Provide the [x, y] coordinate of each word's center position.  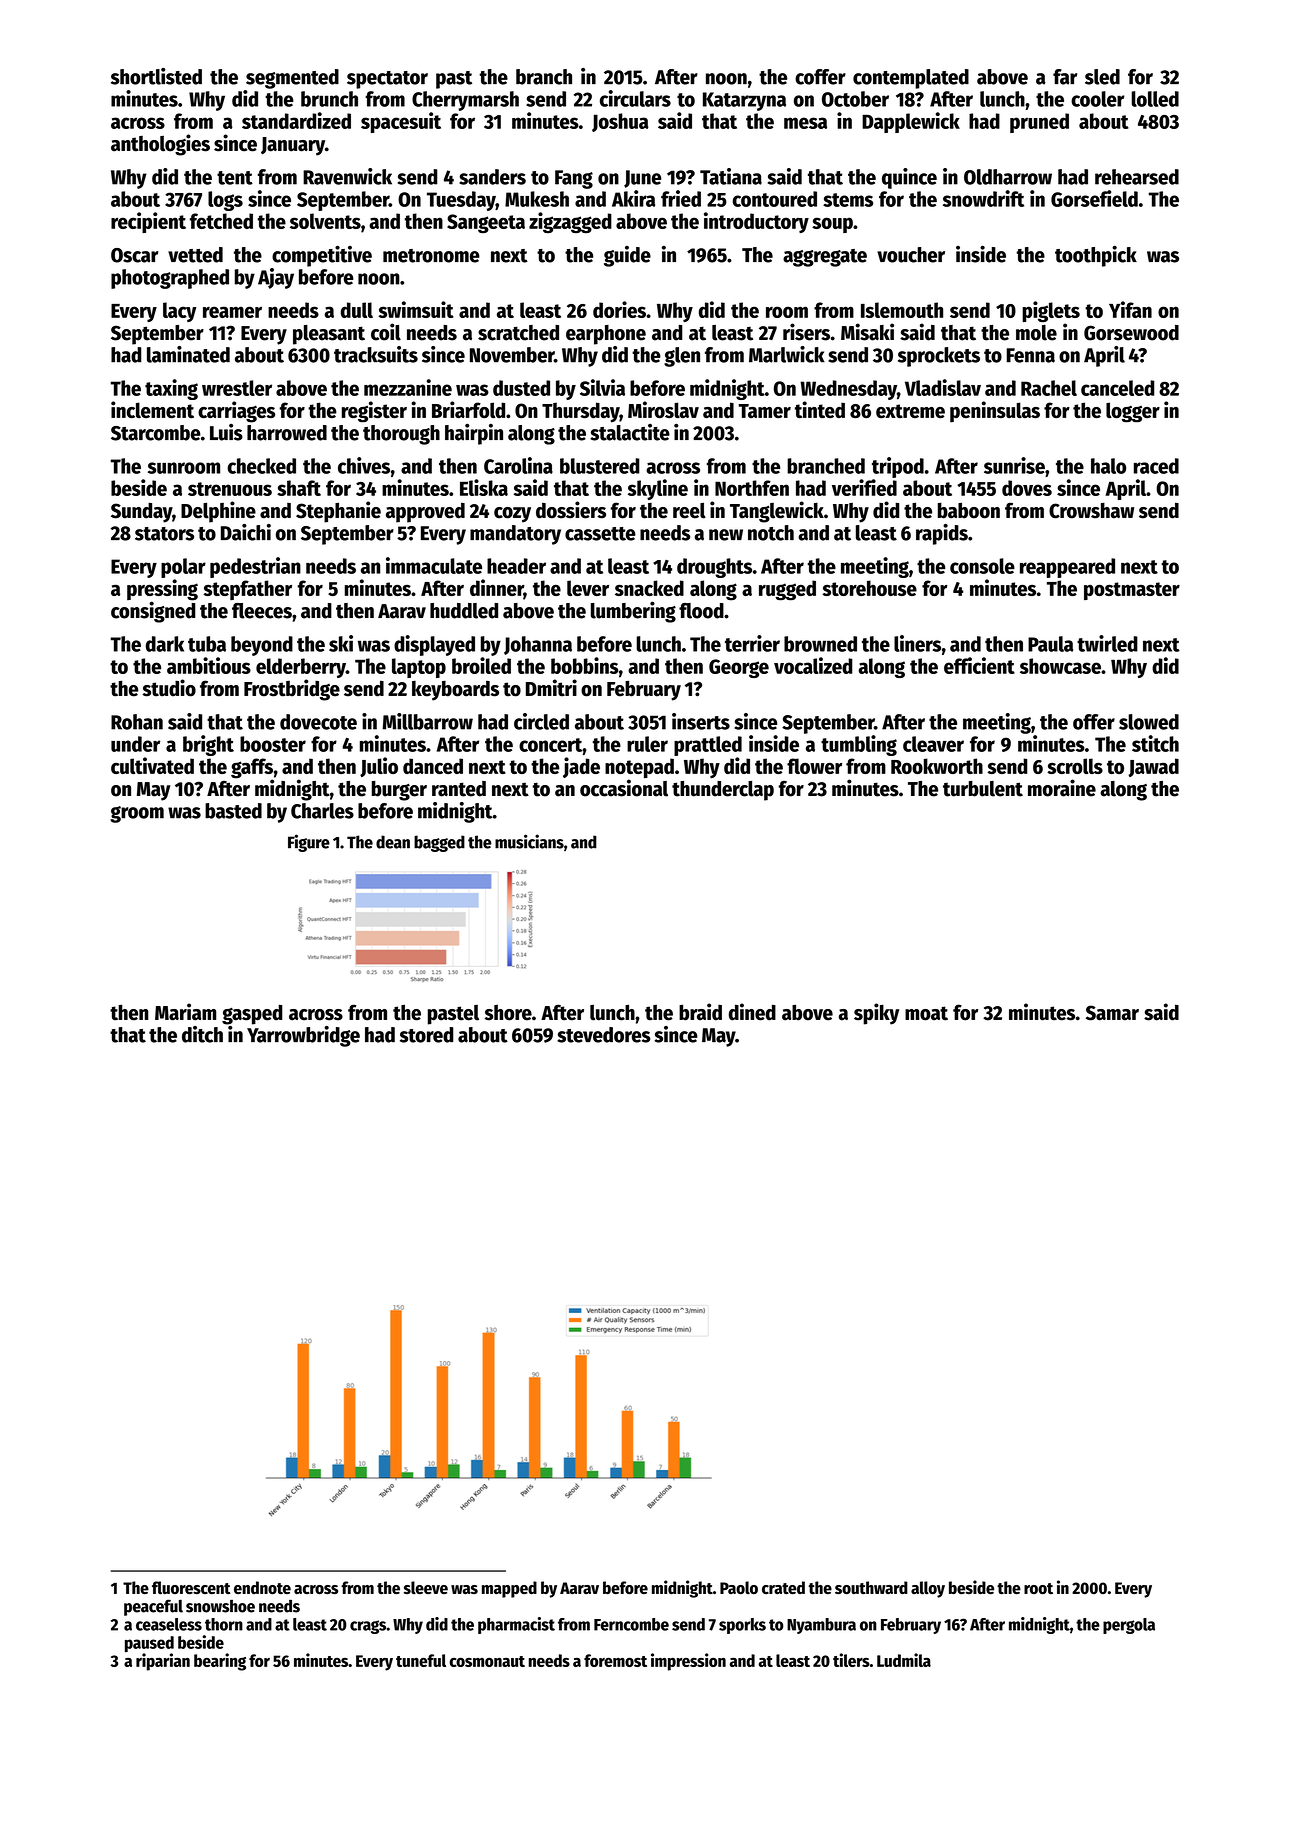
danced [433, 766]
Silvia [602, 387]
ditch [202, 1034]
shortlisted [156, 76]
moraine [1062, 788]
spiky [876, 1014]
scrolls [1075, 766]
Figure [309, 843]
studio [169, 688]
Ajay [276, 278]
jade [581, 767]
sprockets [939, 357]
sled [1102, 77]
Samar [1112, 1013]
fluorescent [191, 1587]
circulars [635, 98]
